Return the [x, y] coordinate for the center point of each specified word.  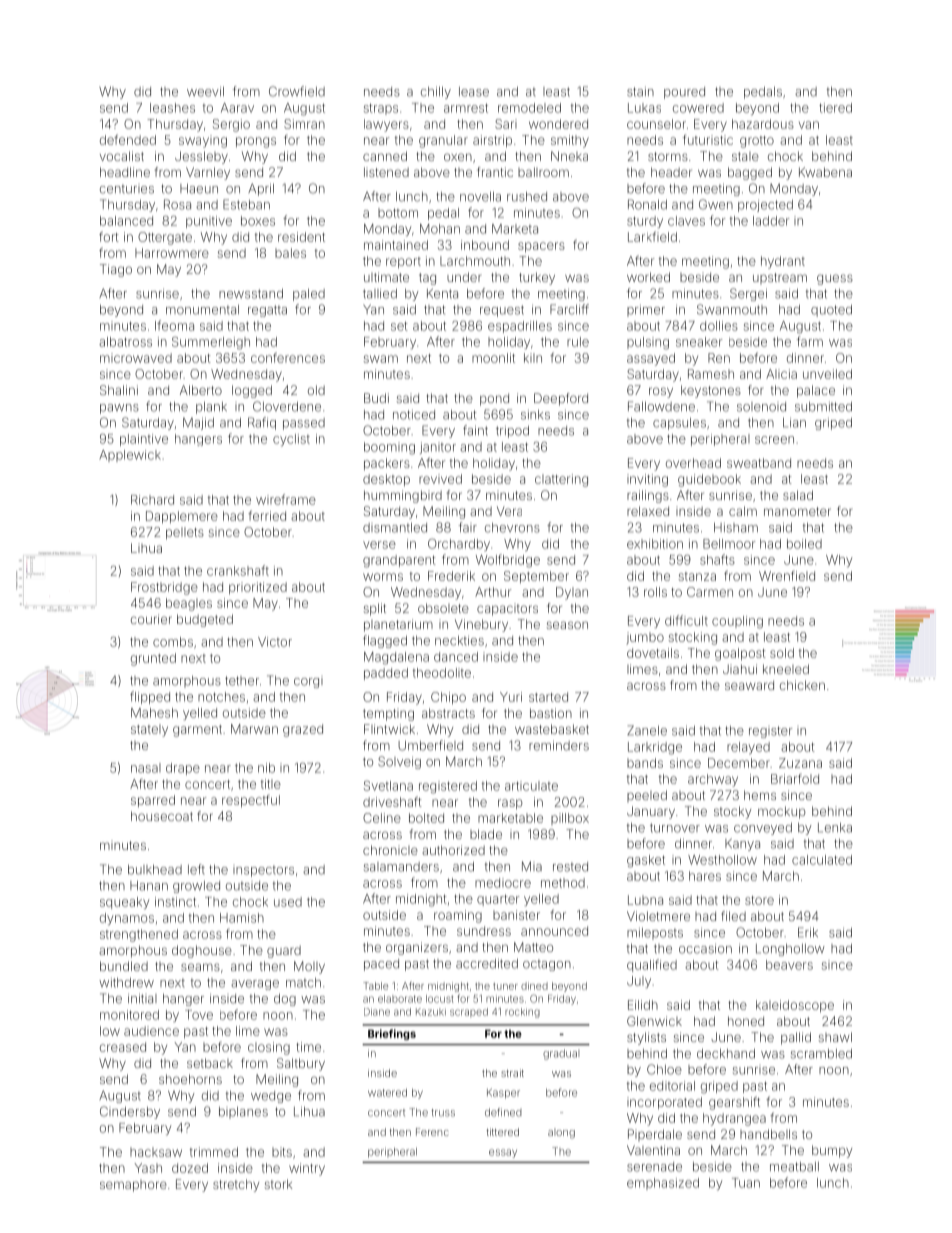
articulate [531, 786]
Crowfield [297, 91]
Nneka [569, 156]
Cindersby [130, 1112]
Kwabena [825, 172]
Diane [377, 1012]
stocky [732, 812]
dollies [719, 326]
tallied [380, 294]
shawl [835, 1037]
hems [760, 795]
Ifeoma [174, 325]
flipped [150, 697]
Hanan [149, 886]
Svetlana [388, 786]
